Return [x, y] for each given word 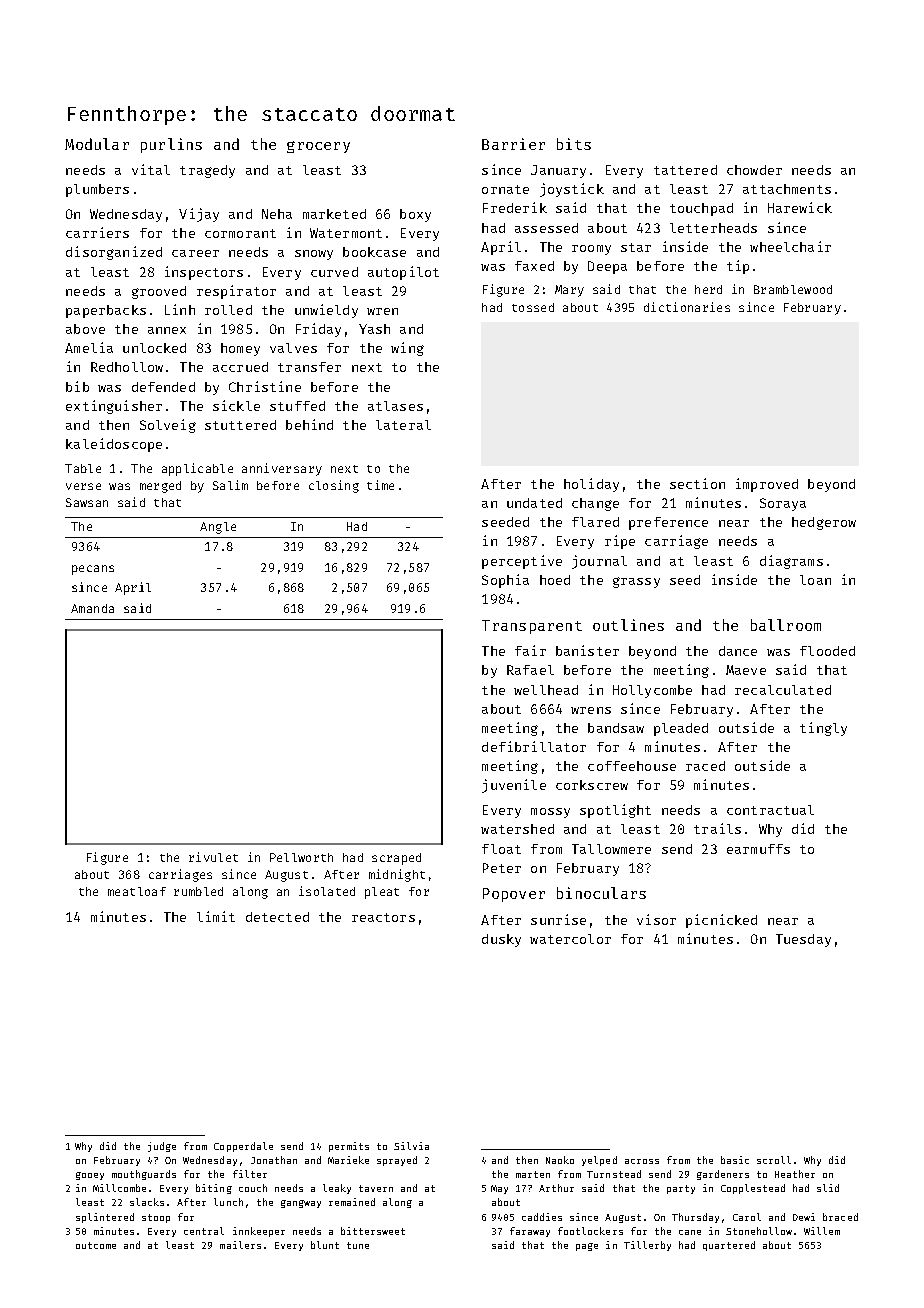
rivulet [213, 857]
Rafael [530, 670]
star [636, 247]
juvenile [514, 786]
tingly [823, 729]
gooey [90, 1176]
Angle [218, 528]
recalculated [783, 690]
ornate [505, 189]
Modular [97, 144]
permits [349, 1147]
